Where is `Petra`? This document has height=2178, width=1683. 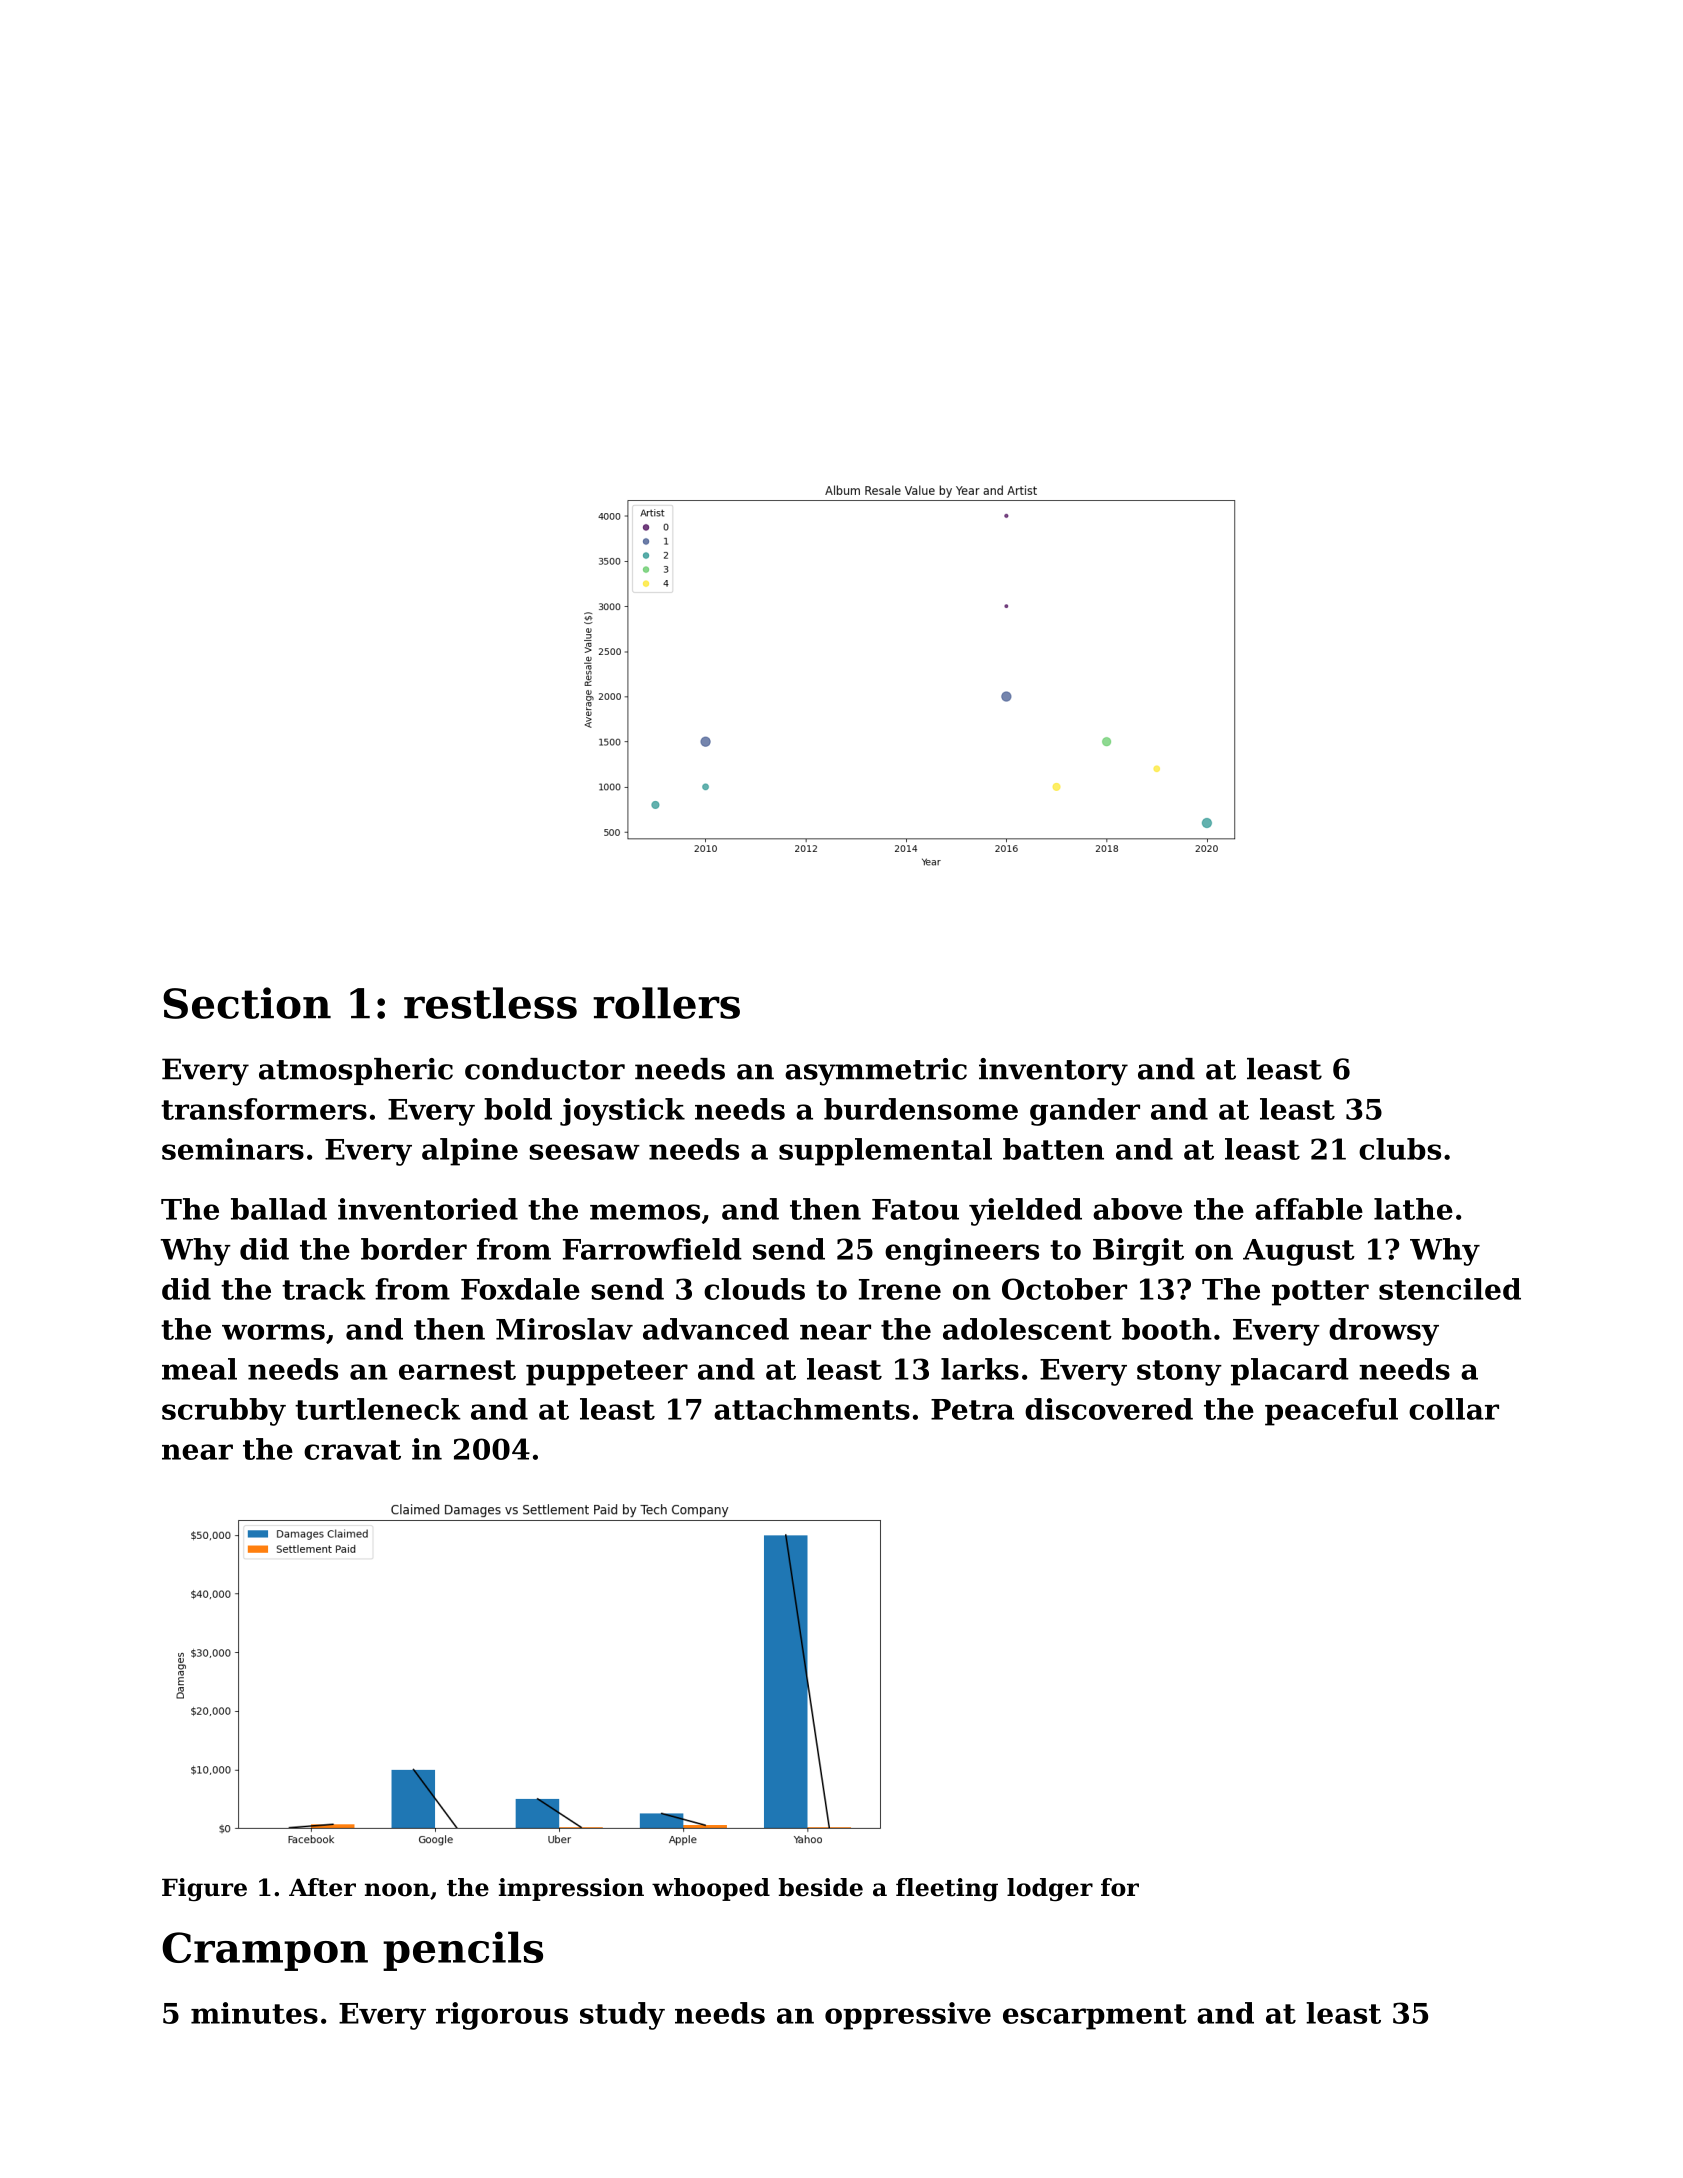
Petra is located at coordinates (972, 1409).
